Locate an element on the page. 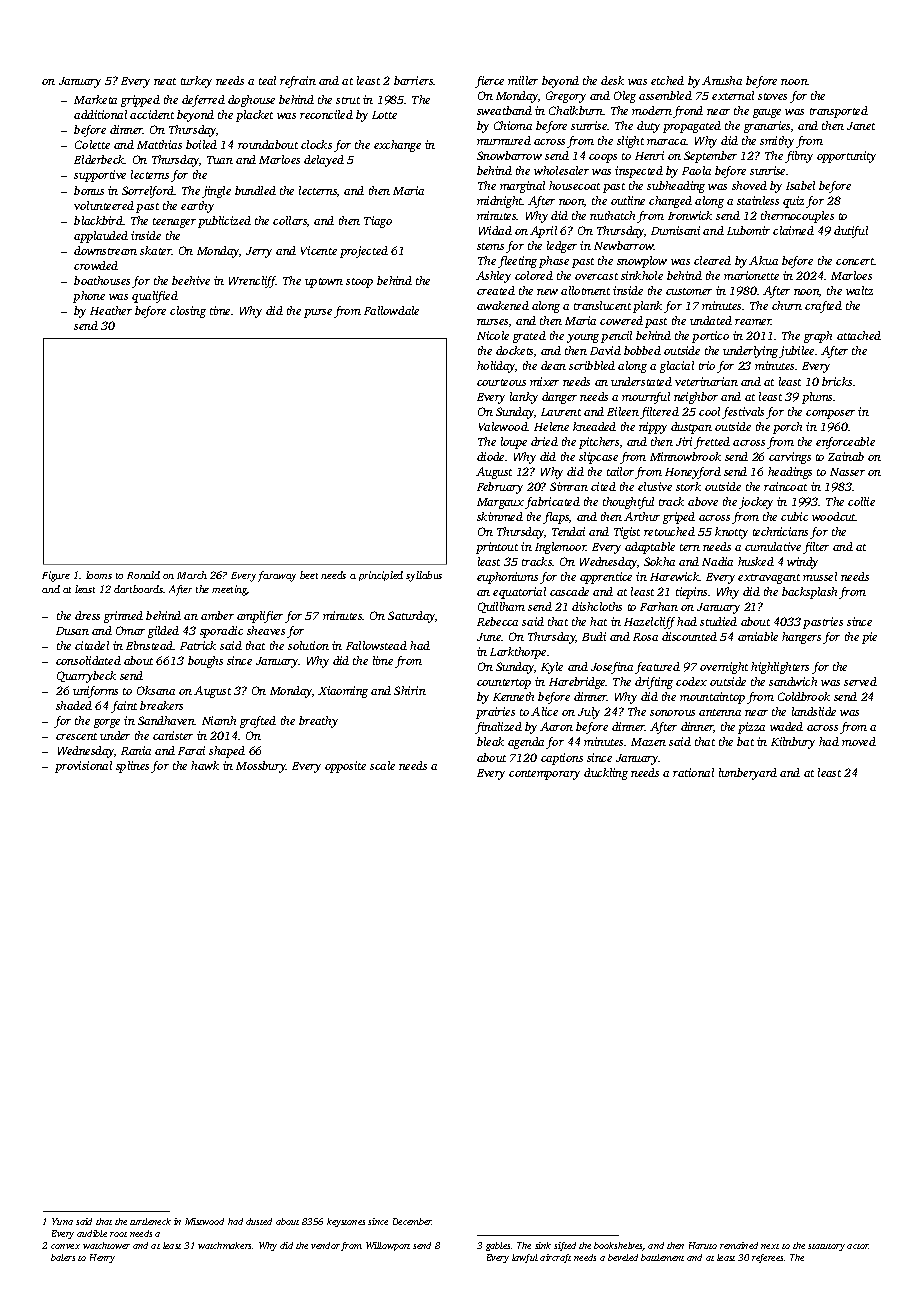 The width and height of the document is (924, 1308). marionette is located at coordinates (751, 275).
